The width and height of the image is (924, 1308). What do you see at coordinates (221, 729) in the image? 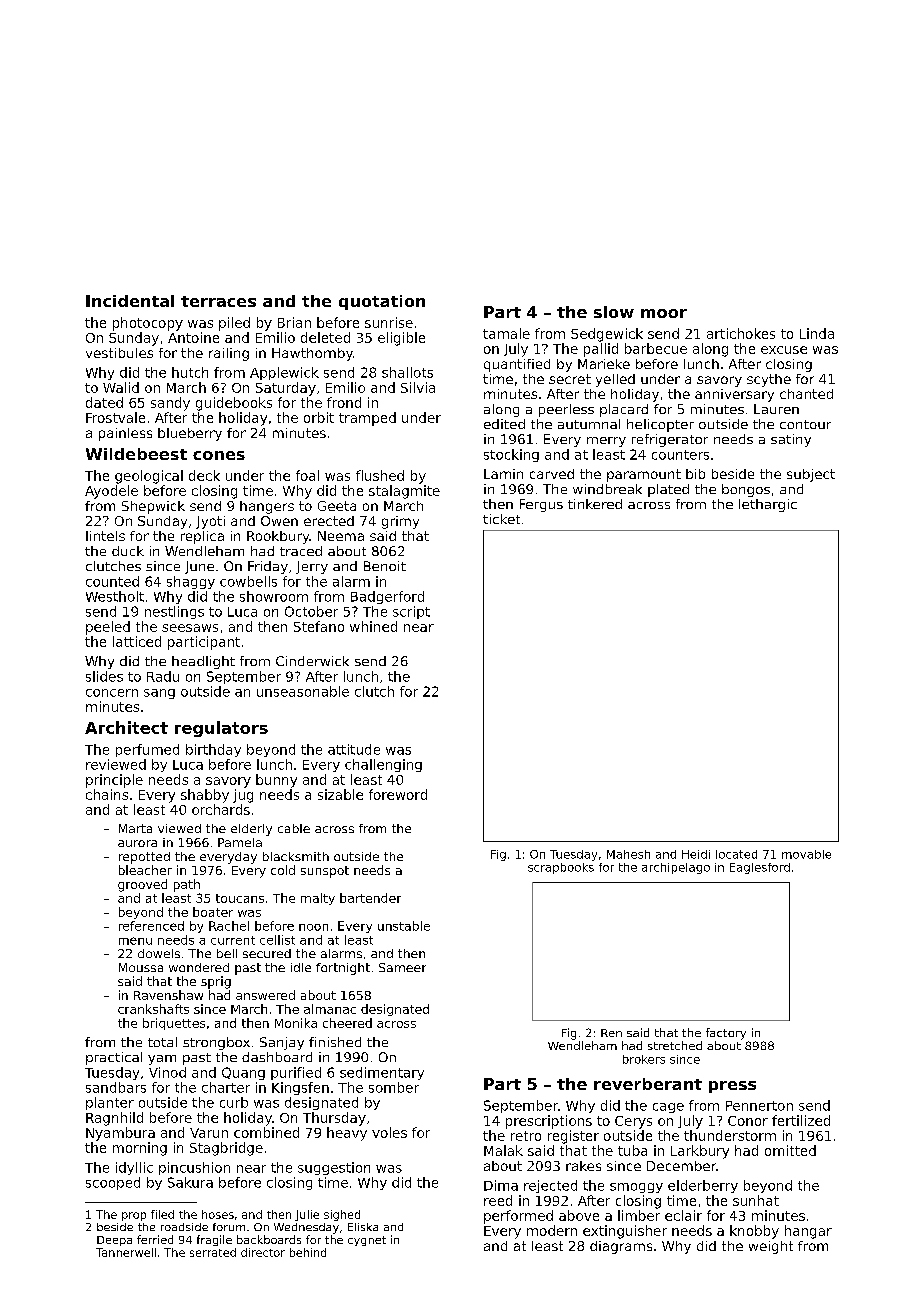
I see `regulators` at bounding box center [221, 729].
